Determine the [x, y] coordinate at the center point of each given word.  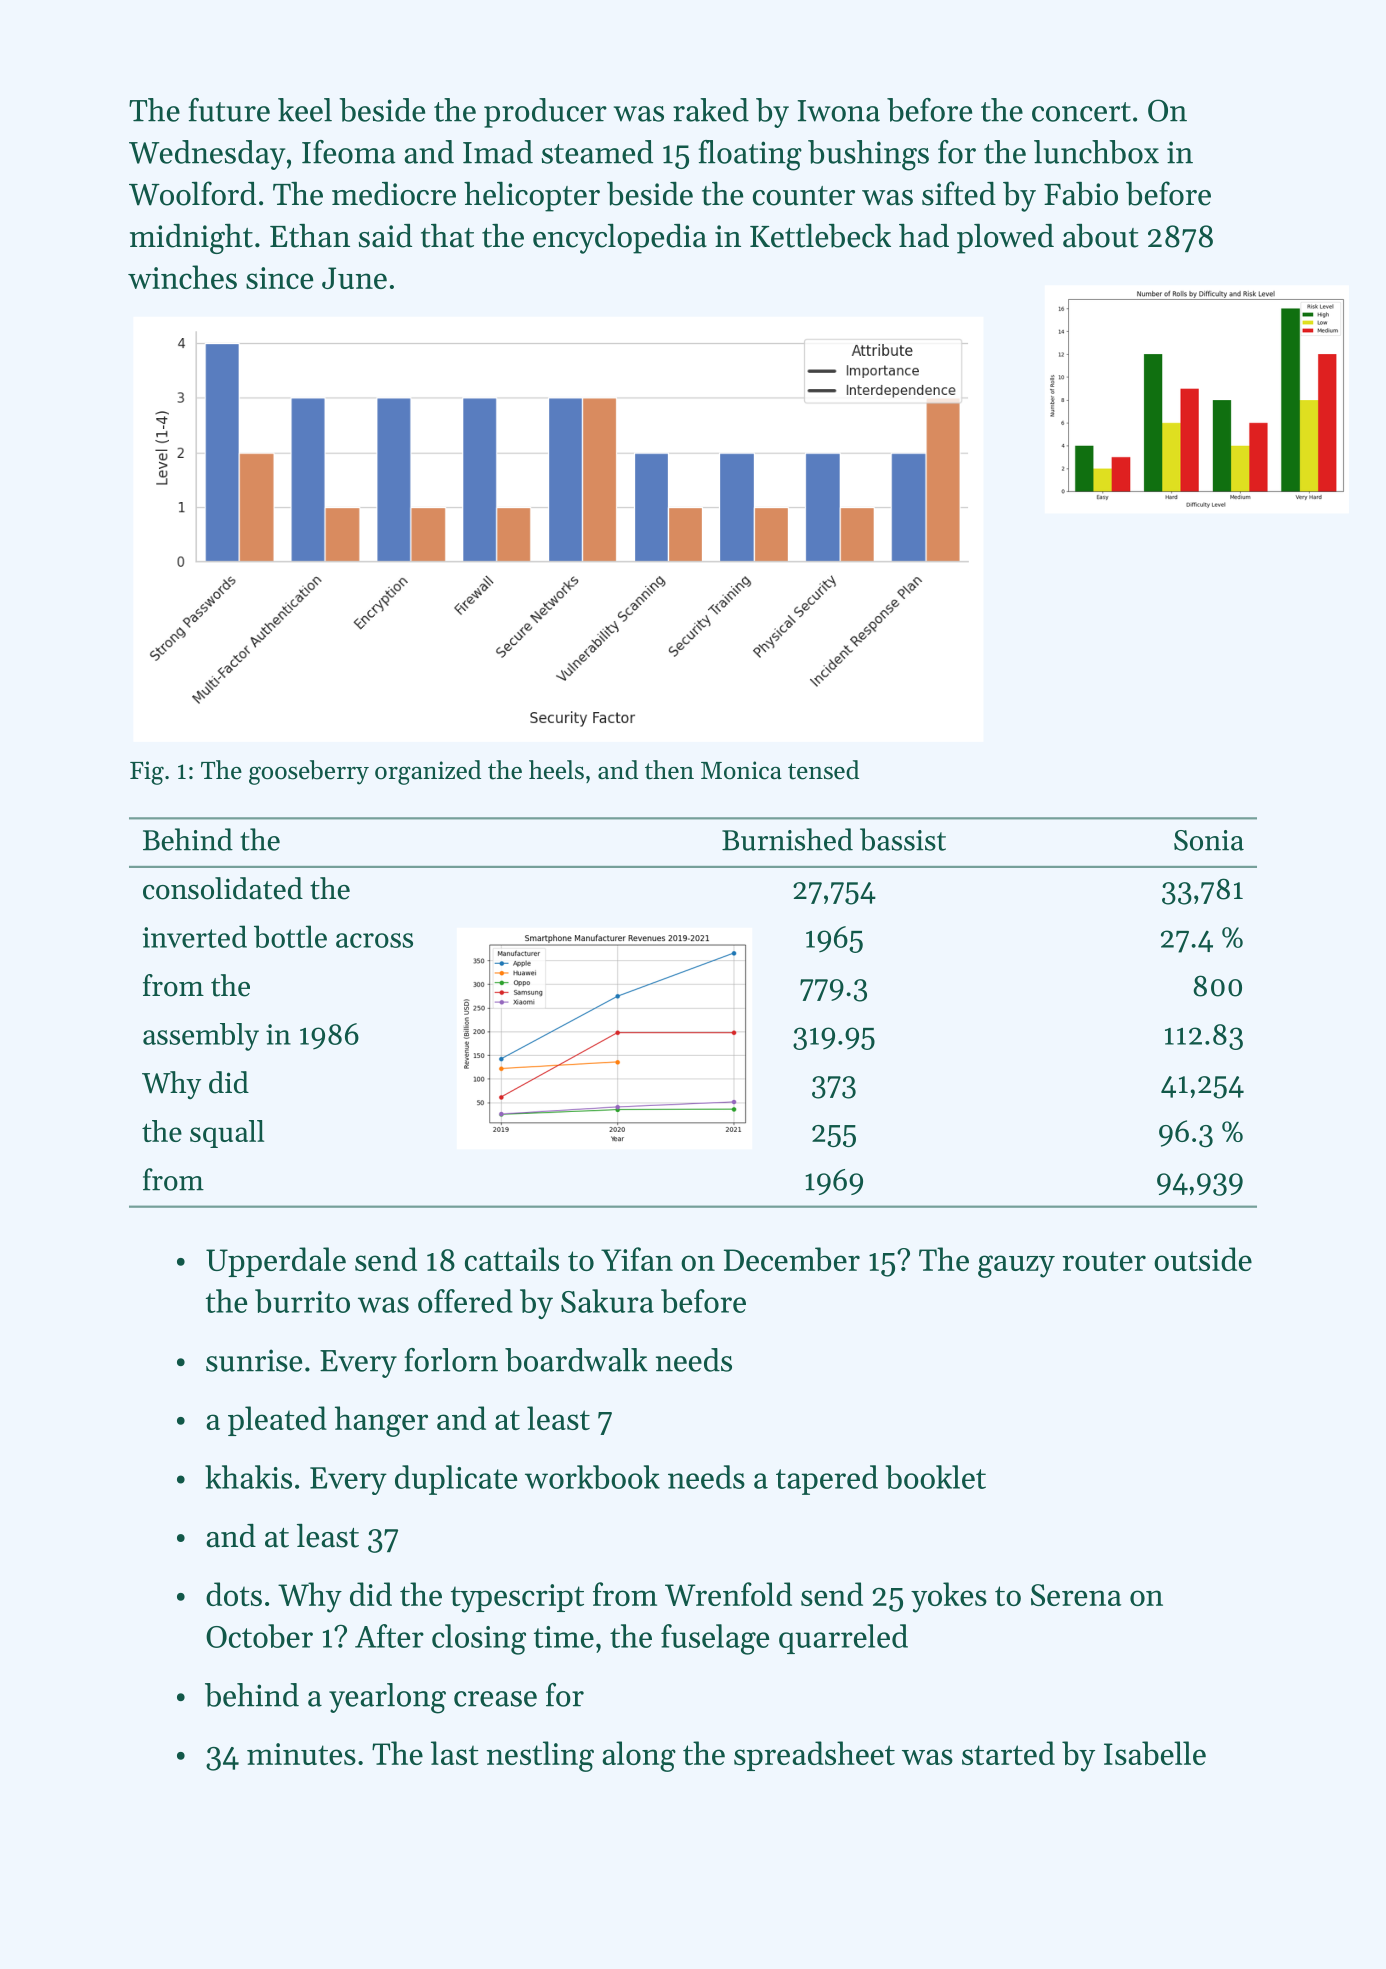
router [1104, 1261]
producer [545, 113]
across [374, 940]
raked [711, 110]
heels [556, 770]
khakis [248, 1477]
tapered [827, 1480]
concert [1081, 112]
